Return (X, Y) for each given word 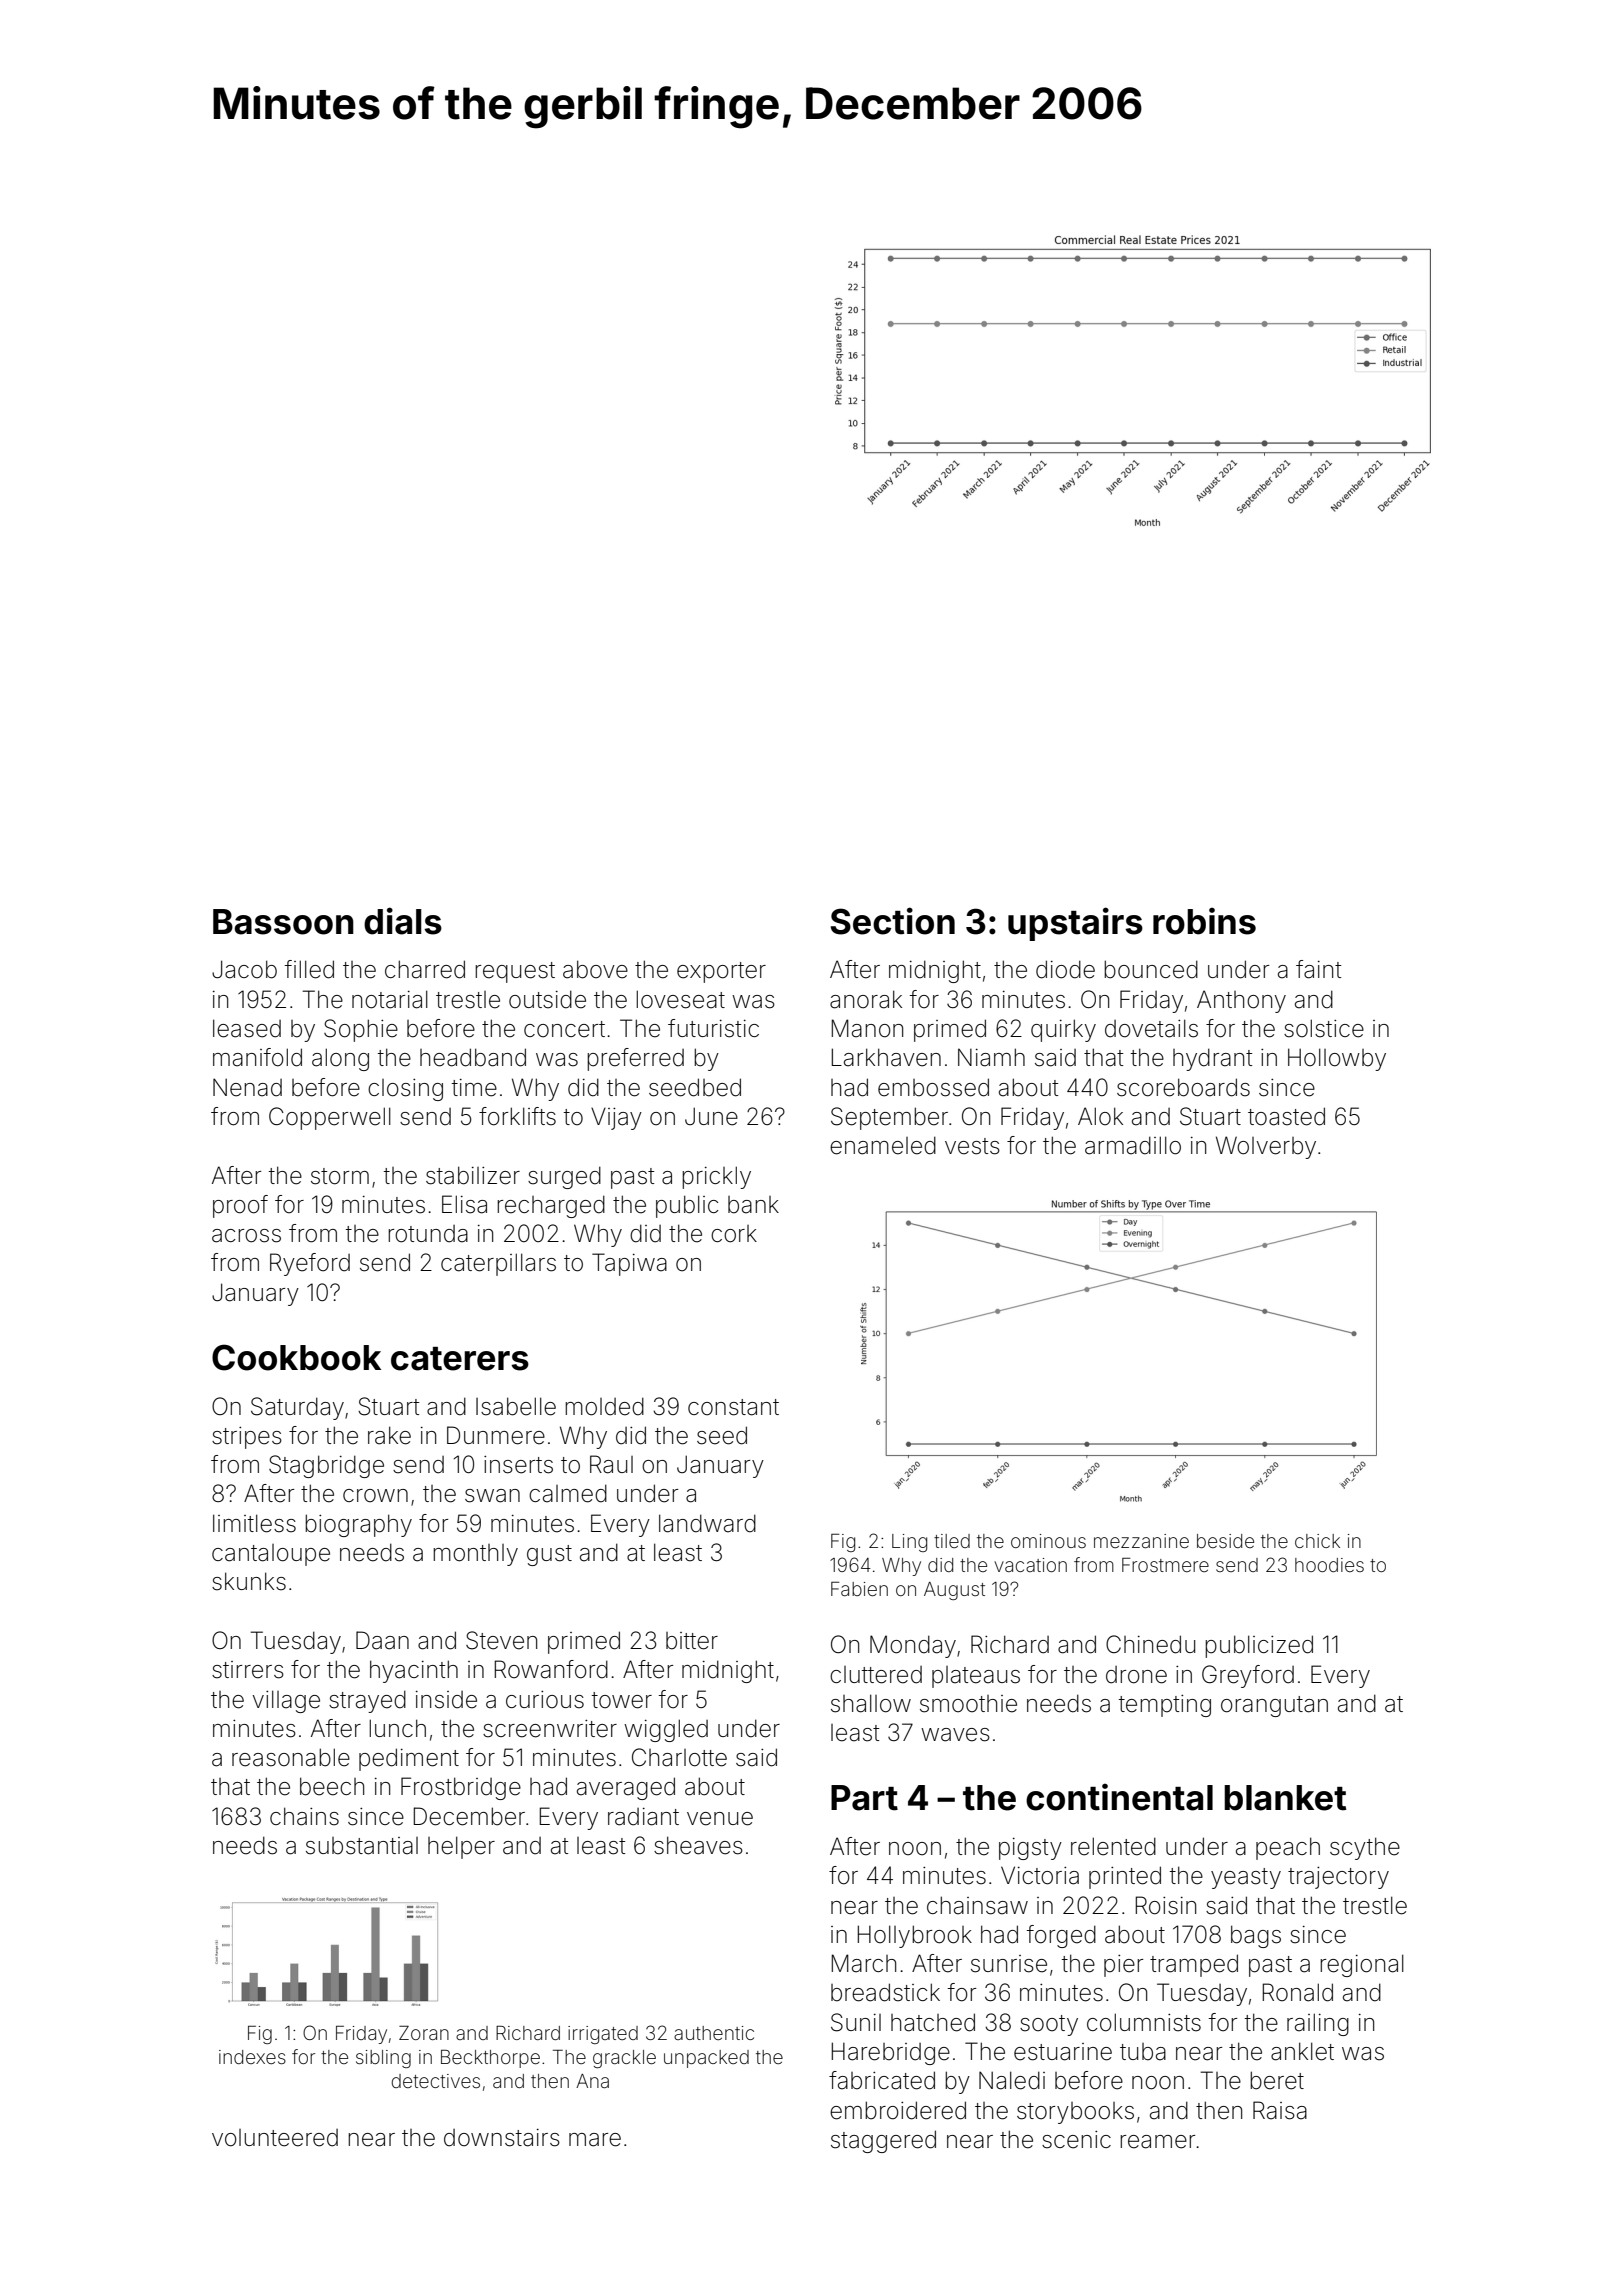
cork (734, 1234)
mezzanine (1141, 1541)
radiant (643, 1817)
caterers (460, 1359)
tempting (1164, 1706)
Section (893, 921)
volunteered (275, 2138)
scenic (1076, 2140)
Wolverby (1266, 1147)
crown (375, 1496)
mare (595, 2140)
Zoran (424, 2033)
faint (1318, 969)
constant (733, 1407)
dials (403, 921)
